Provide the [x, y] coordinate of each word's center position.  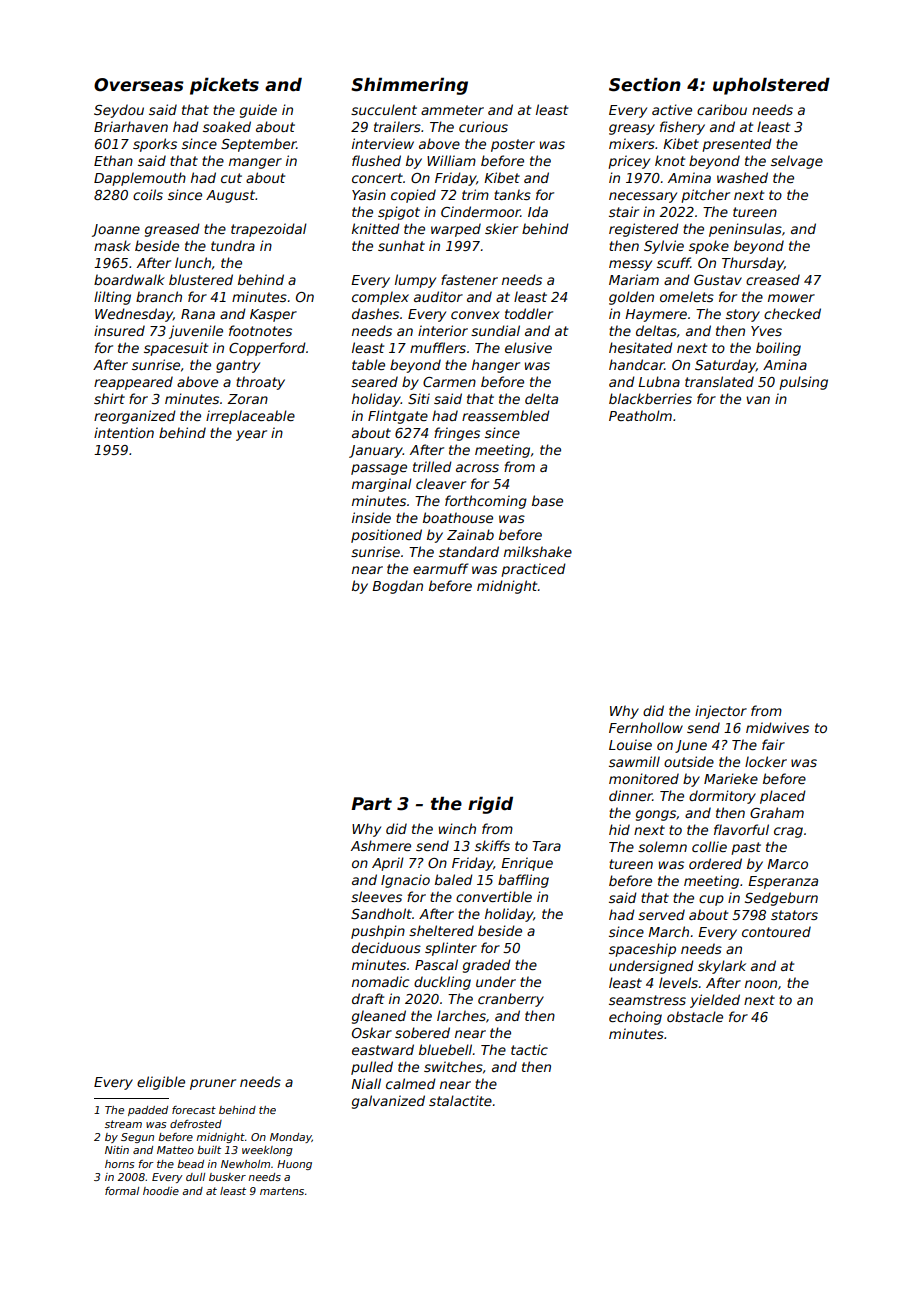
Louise [630, 744]
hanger [496, 366]
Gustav [718, 280]
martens [282, 1191]
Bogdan [397, 587]
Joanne [116, 230]
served [661, 914]
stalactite [460, 1100]
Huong [294, 1165]
